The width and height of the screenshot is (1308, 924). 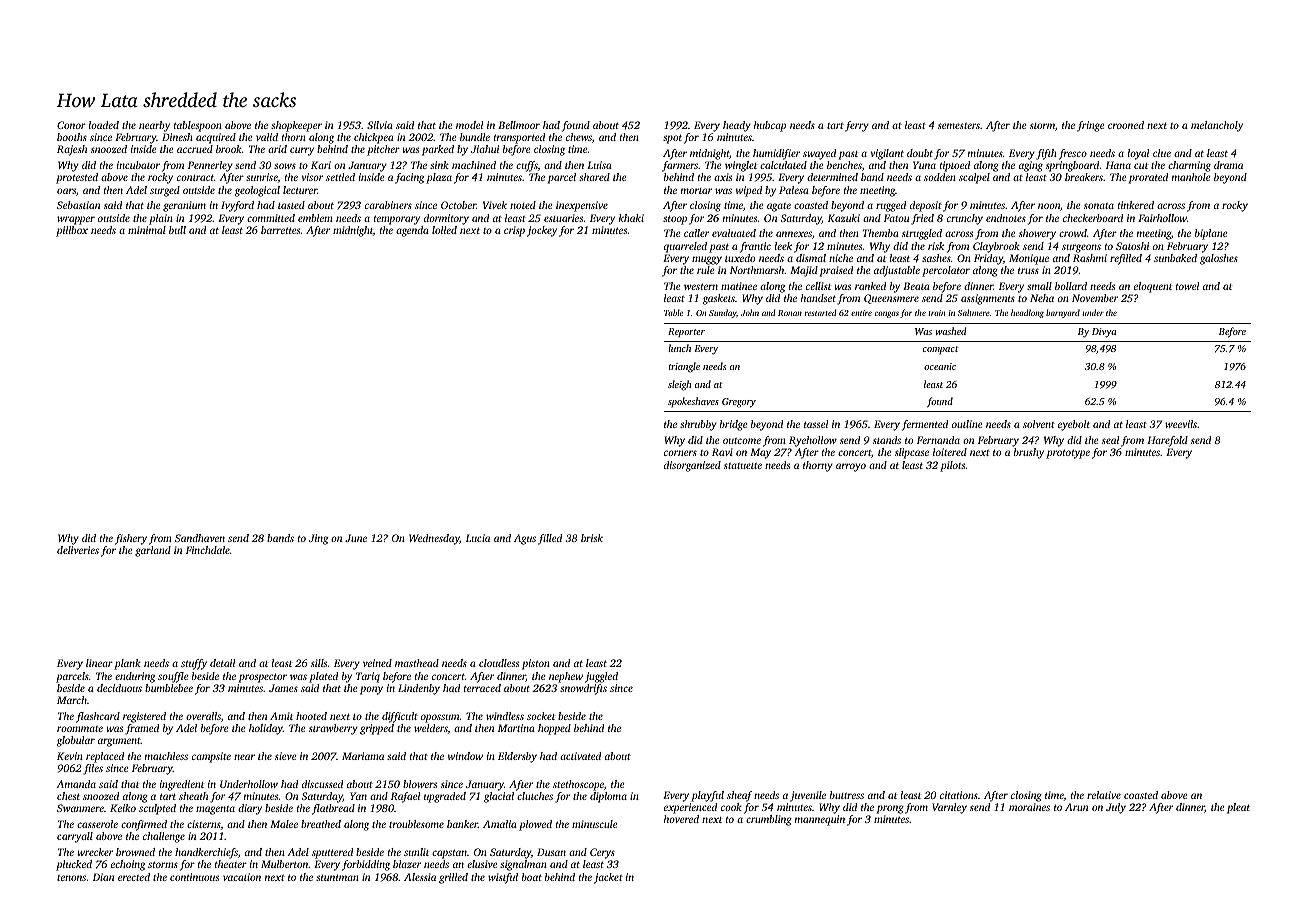 What do you see at coordinates (131, 539) in the screenshot?
I see `fishery` at bounding box center [131, 539].
